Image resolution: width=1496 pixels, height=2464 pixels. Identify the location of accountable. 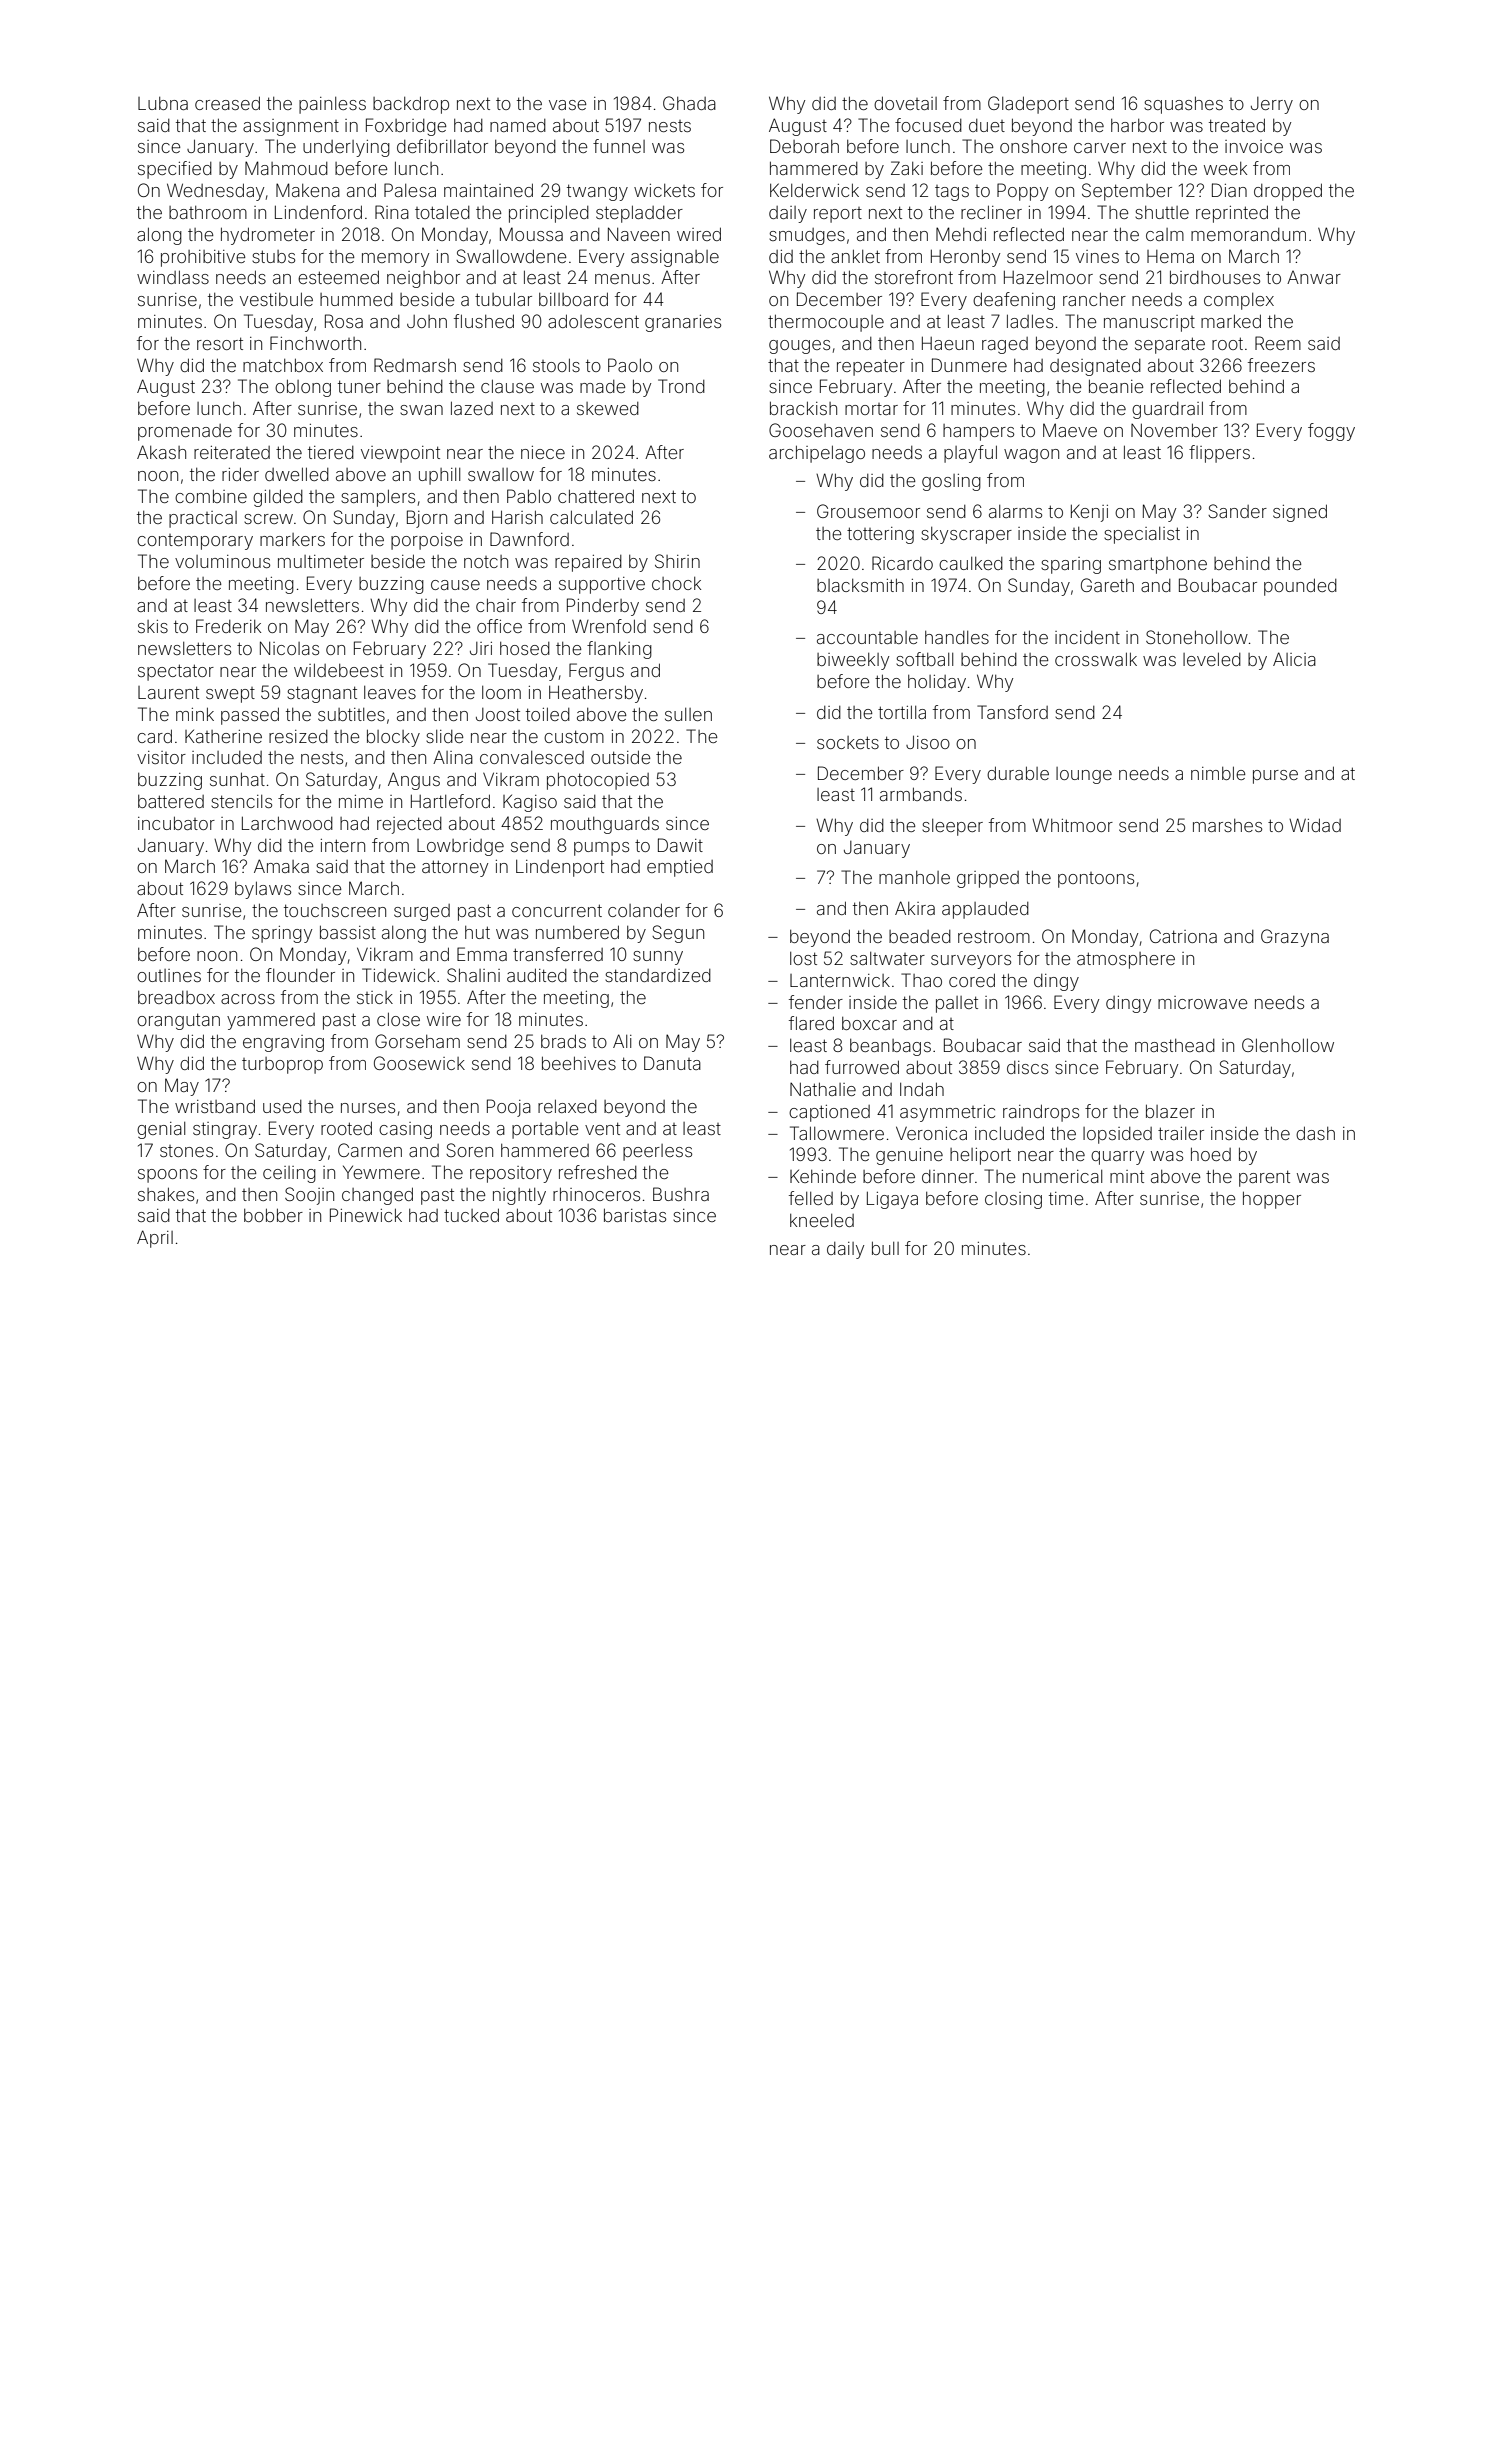
(867, 637).
